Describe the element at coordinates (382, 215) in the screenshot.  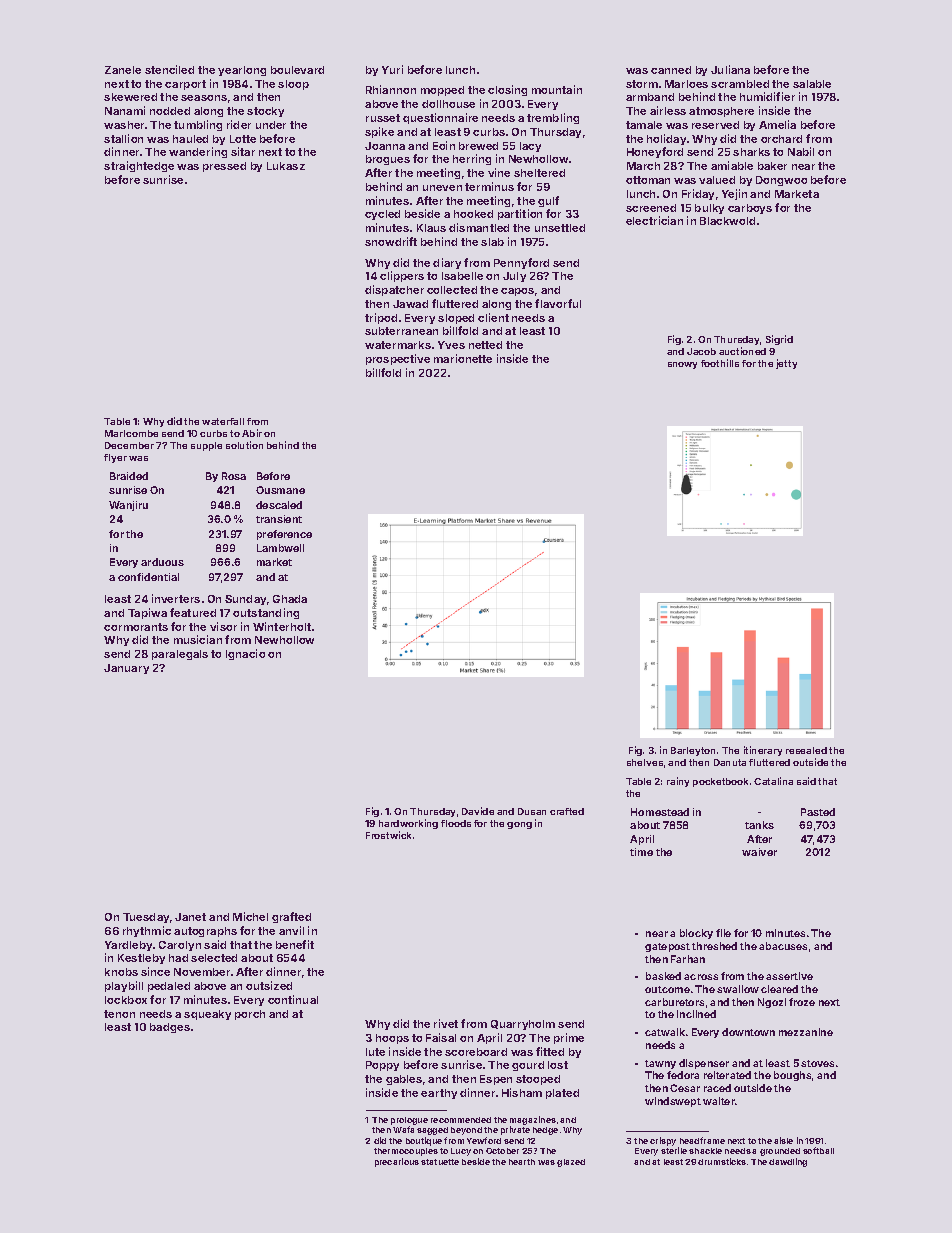
I see `cycled` at that location.
